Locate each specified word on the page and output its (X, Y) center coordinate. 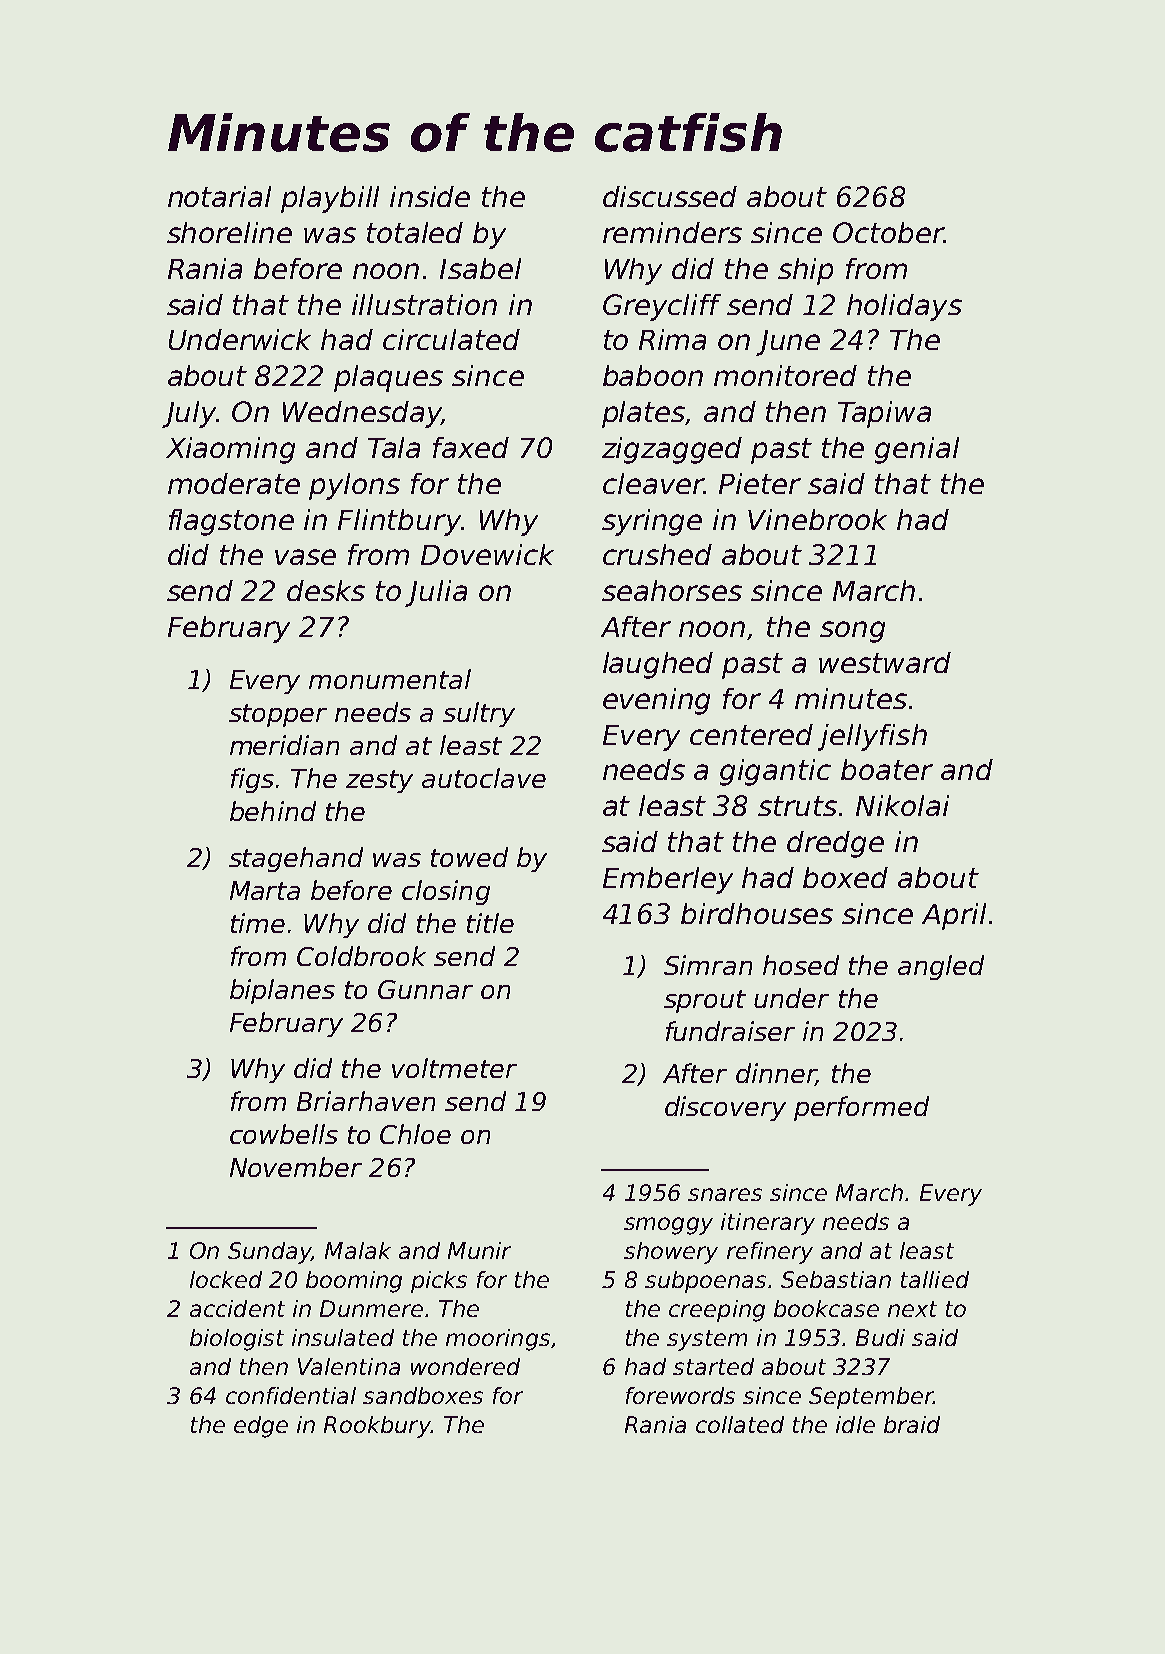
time (258, 923)
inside (430, 196)
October (888, 232)
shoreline (229, 232)
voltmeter (454, 1068)
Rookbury (377, 1427)
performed (861, 1108)
